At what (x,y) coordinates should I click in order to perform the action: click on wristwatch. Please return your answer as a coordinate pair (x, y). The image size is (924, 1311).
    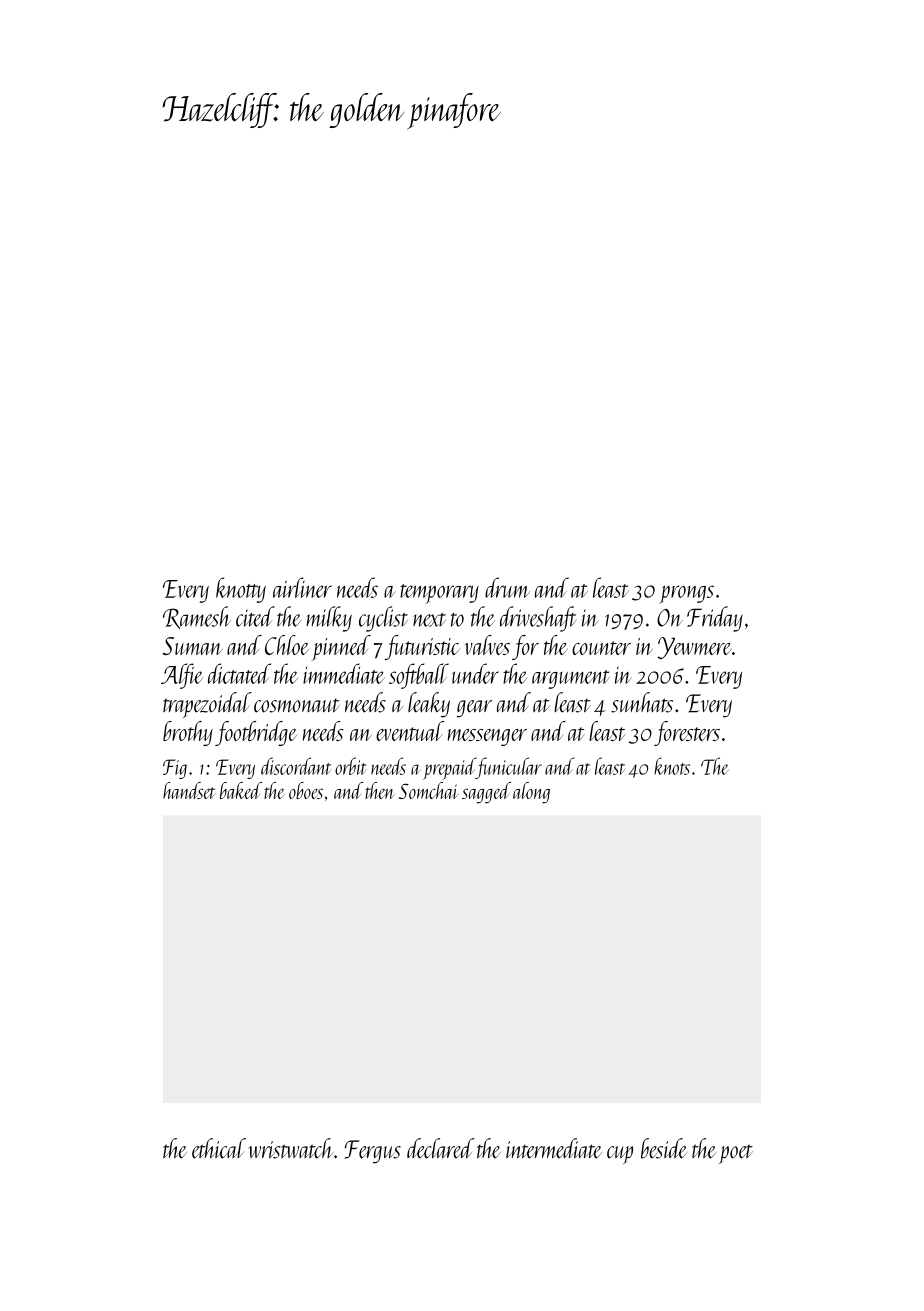
    Looking at the image, I should click on (291, 1148).
